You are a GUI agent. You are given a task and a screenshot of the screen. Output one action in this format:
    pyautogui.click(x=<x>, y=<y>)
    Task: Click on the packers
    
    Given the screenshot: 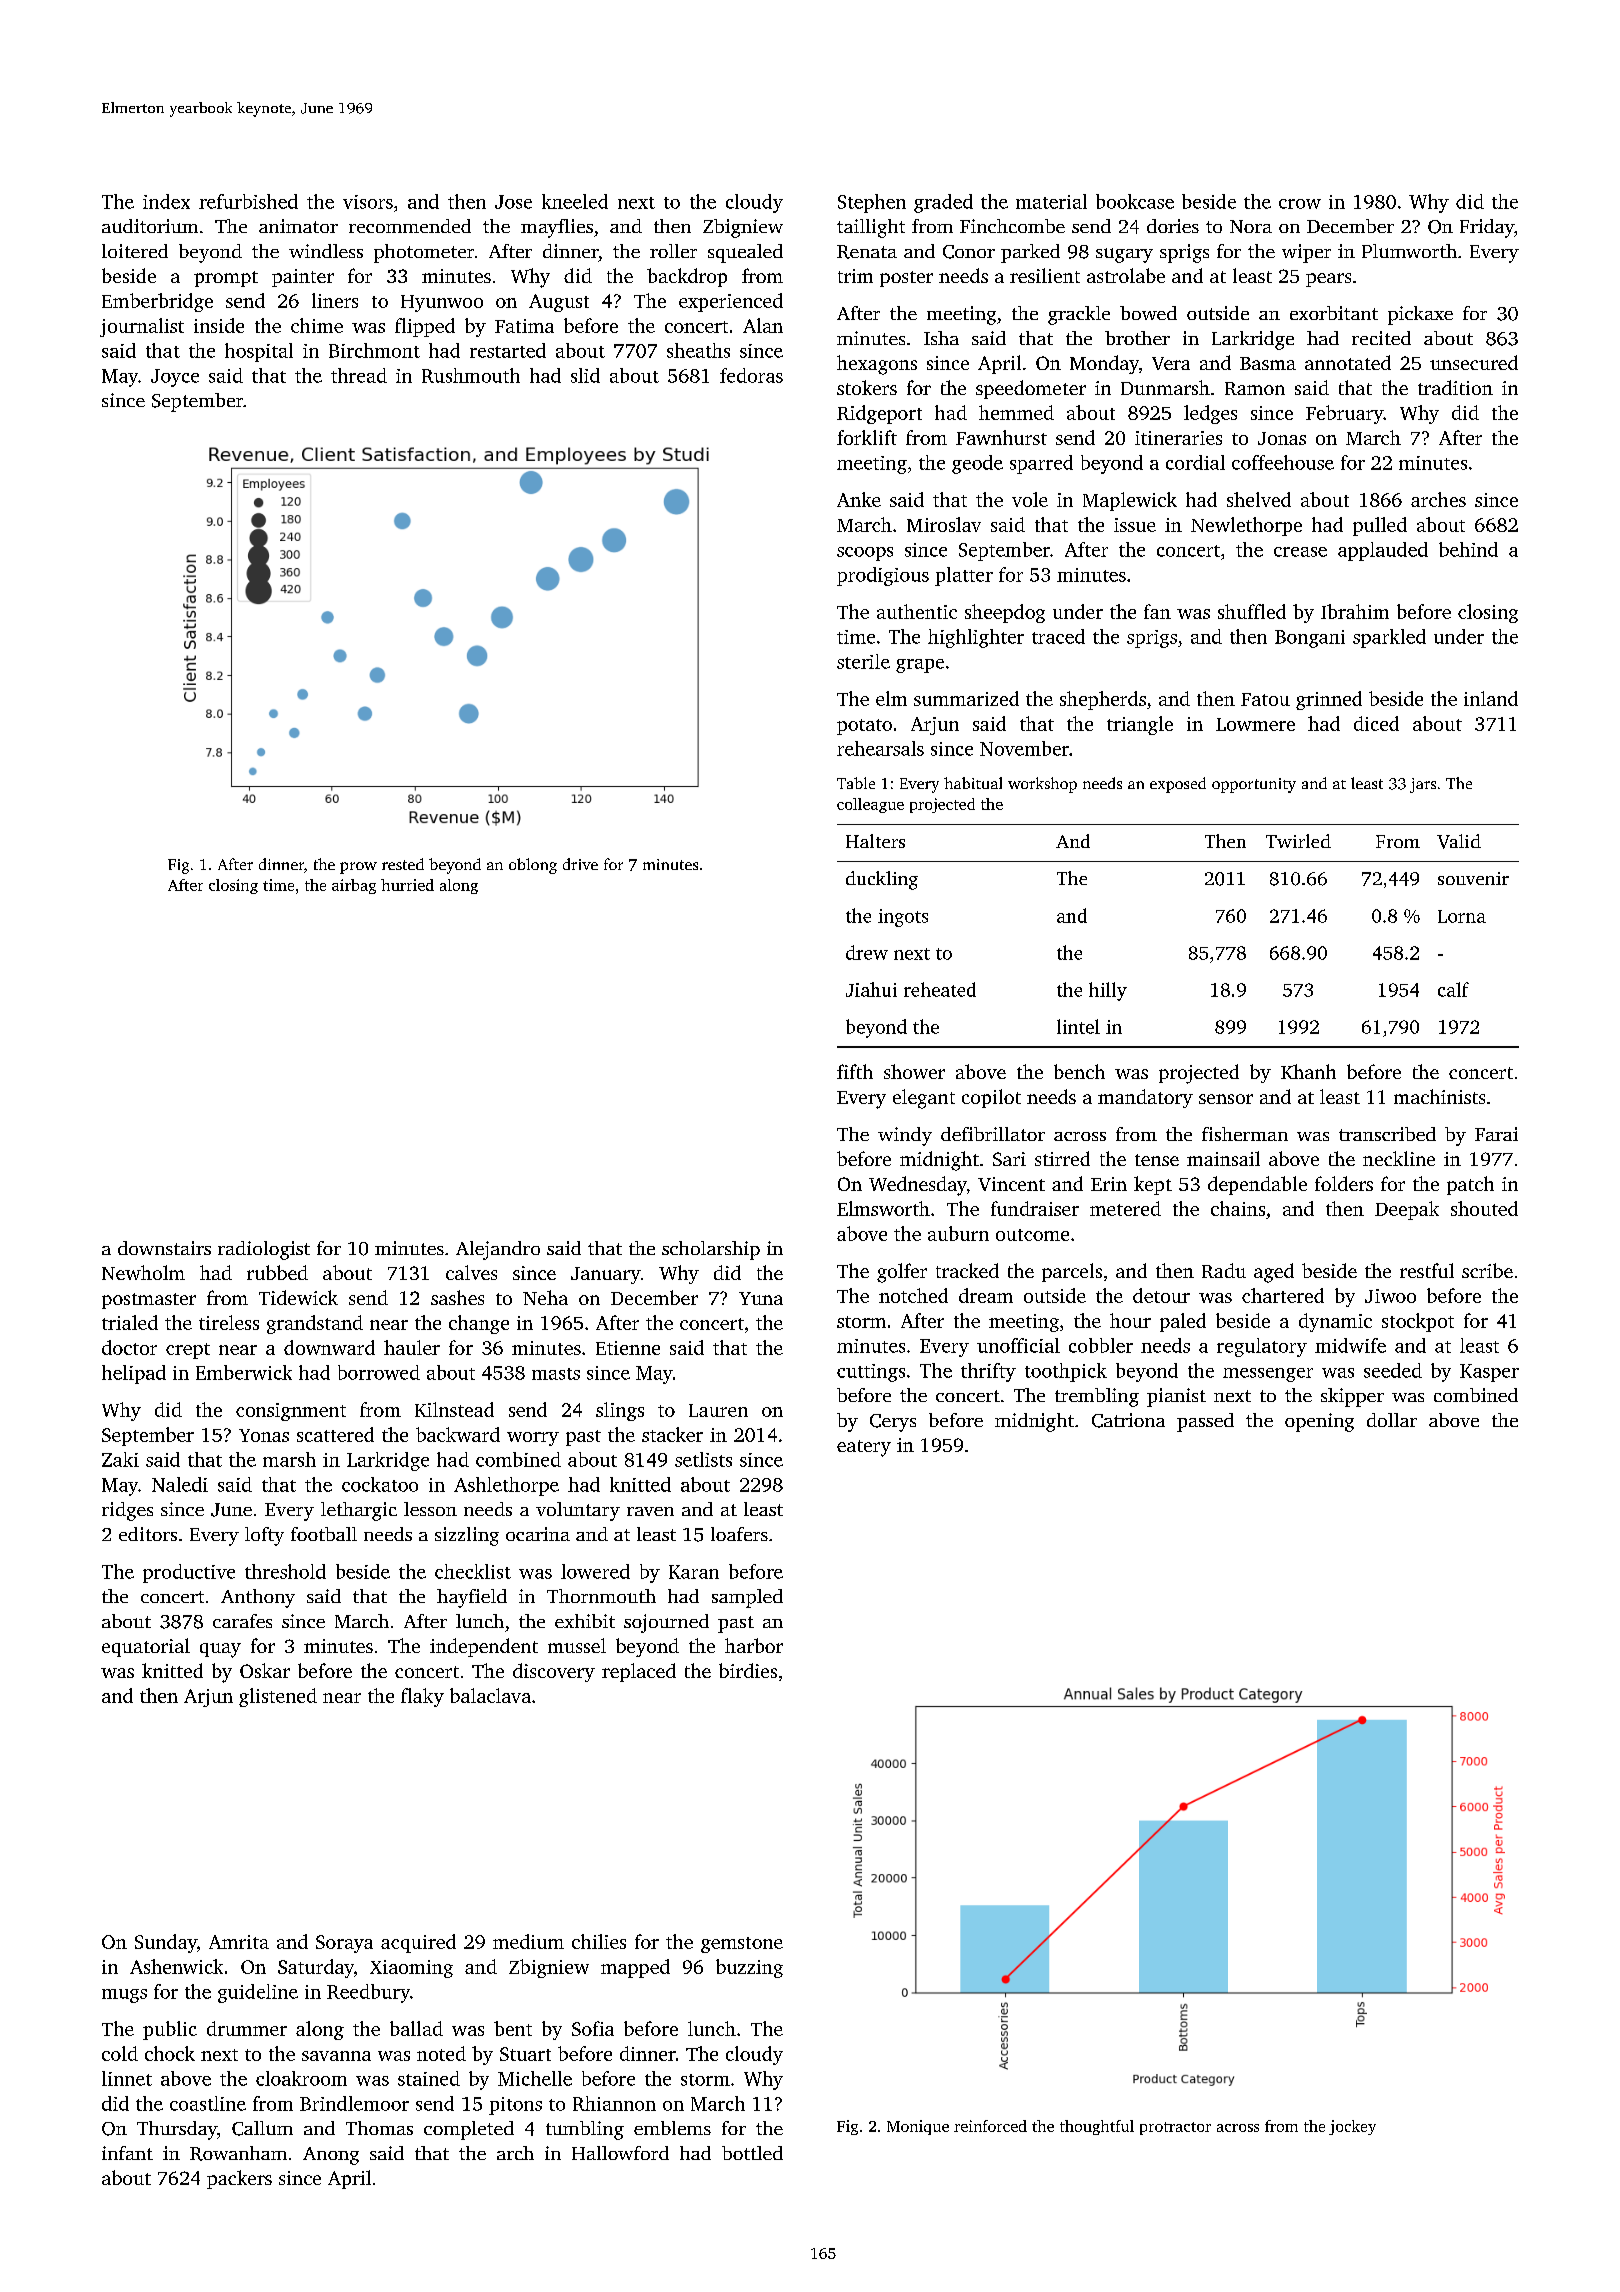 What is the action you would take?
    pyautogui.click(x=239, y=2179)
